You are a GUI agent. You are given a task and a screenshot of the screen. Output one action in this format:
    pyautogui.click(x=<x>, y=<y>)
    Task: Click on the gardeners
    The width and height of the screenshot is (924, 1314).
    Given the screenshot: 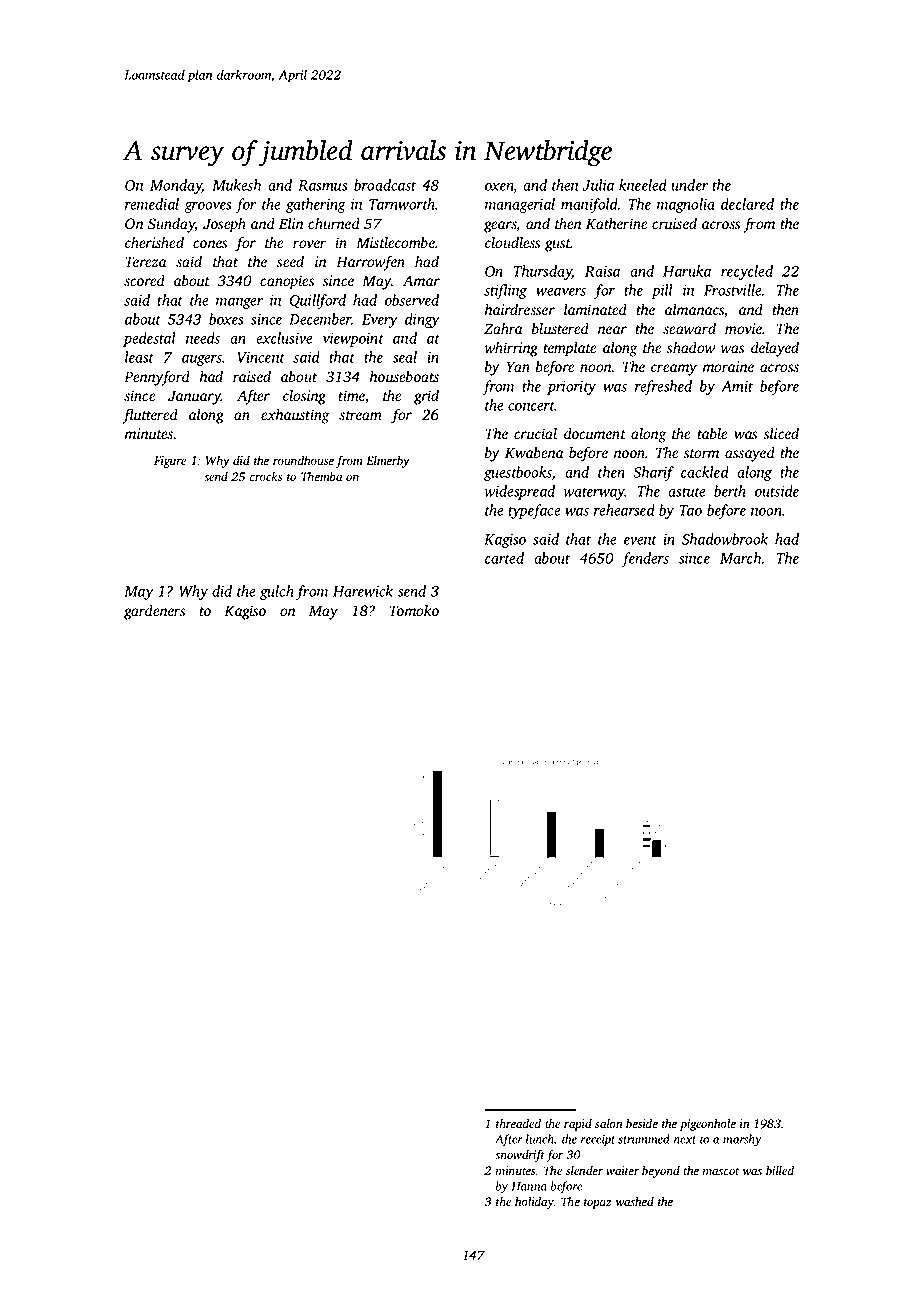 What is the action you would take?
    pyautogui.click(x=155, y=612)
